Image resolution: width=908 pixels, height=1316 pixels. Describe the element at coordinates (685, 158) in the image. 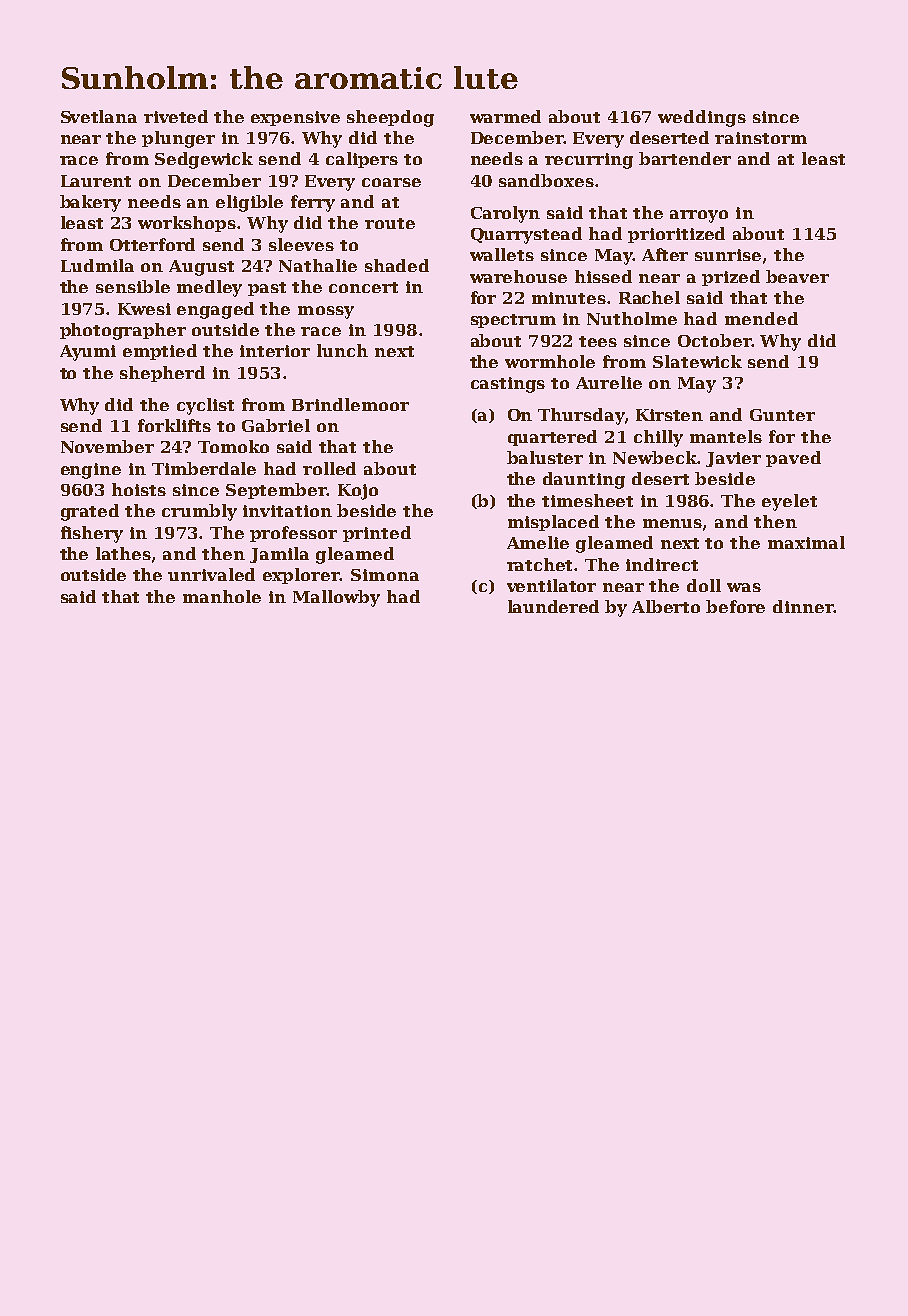

I see `bartender` at that location.
